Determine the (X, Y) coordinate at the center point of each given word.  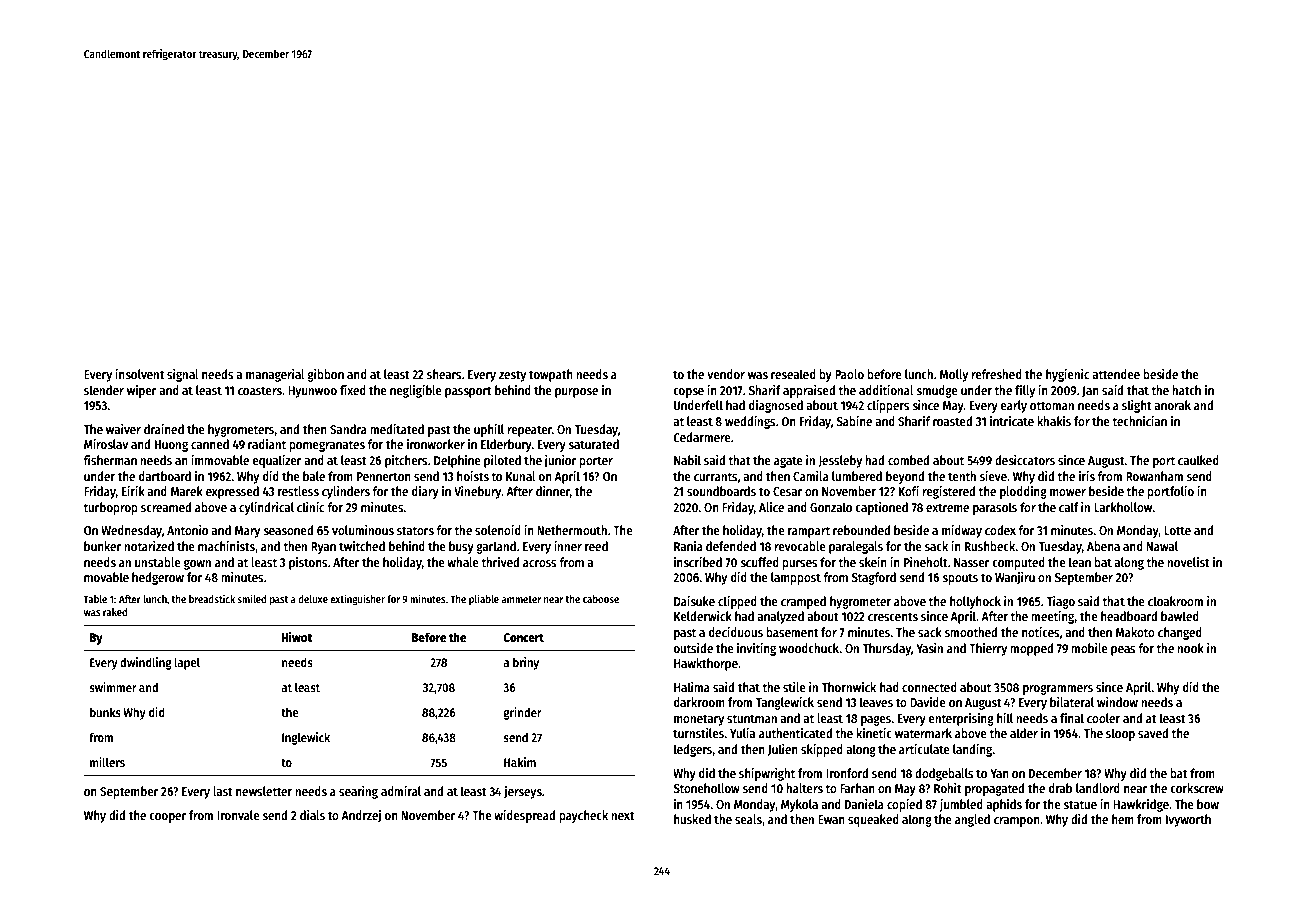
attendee (1116, 374)
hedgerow (158, 578)
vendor (726, 374)
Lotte (1177, 530)
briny (526, 663)
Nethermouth (572, 530)
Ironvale (238, 815)
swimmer (113, 687)
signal (183, 375)
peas (1123, 651)
